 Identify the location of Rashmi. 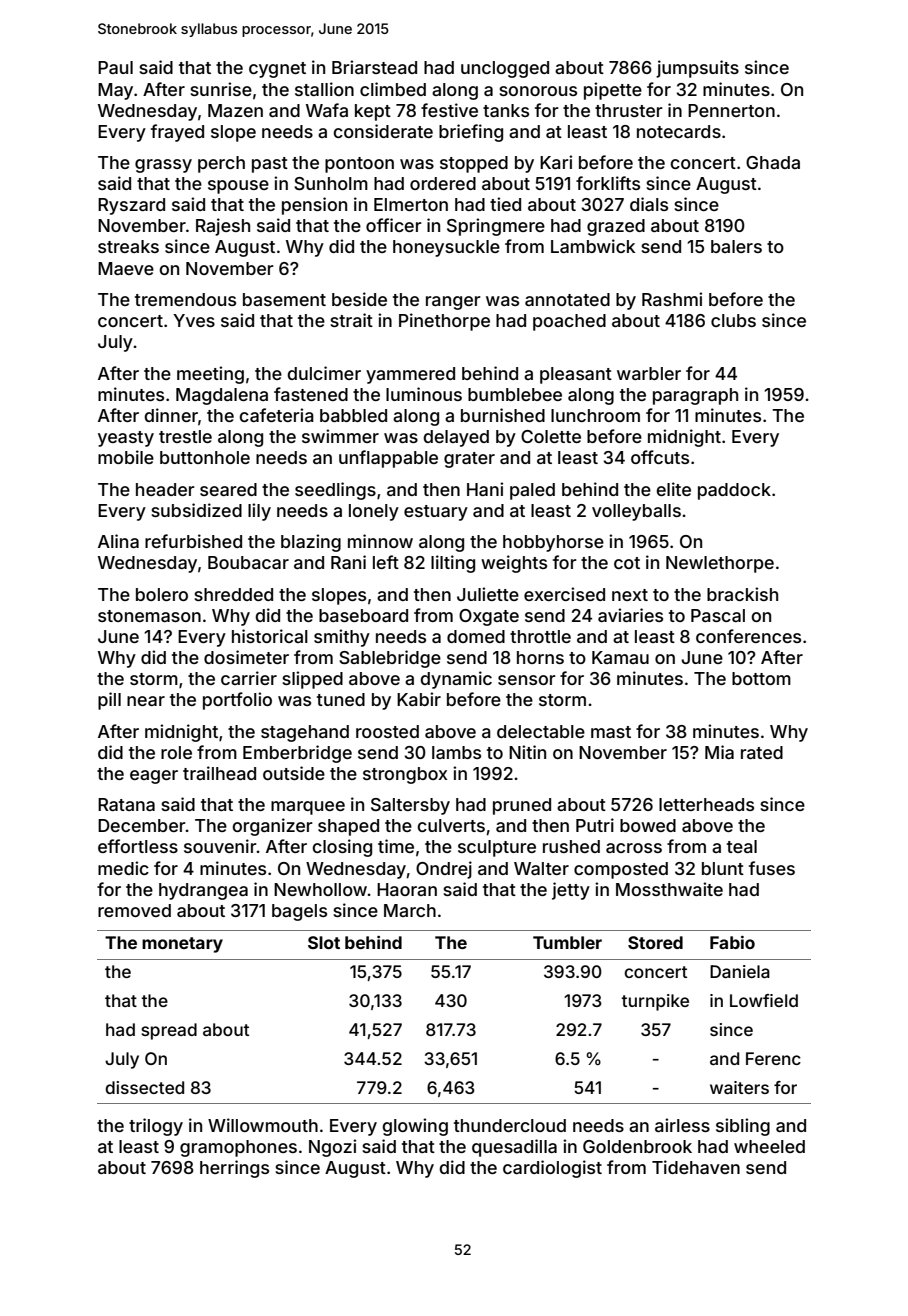
(672, 299).
